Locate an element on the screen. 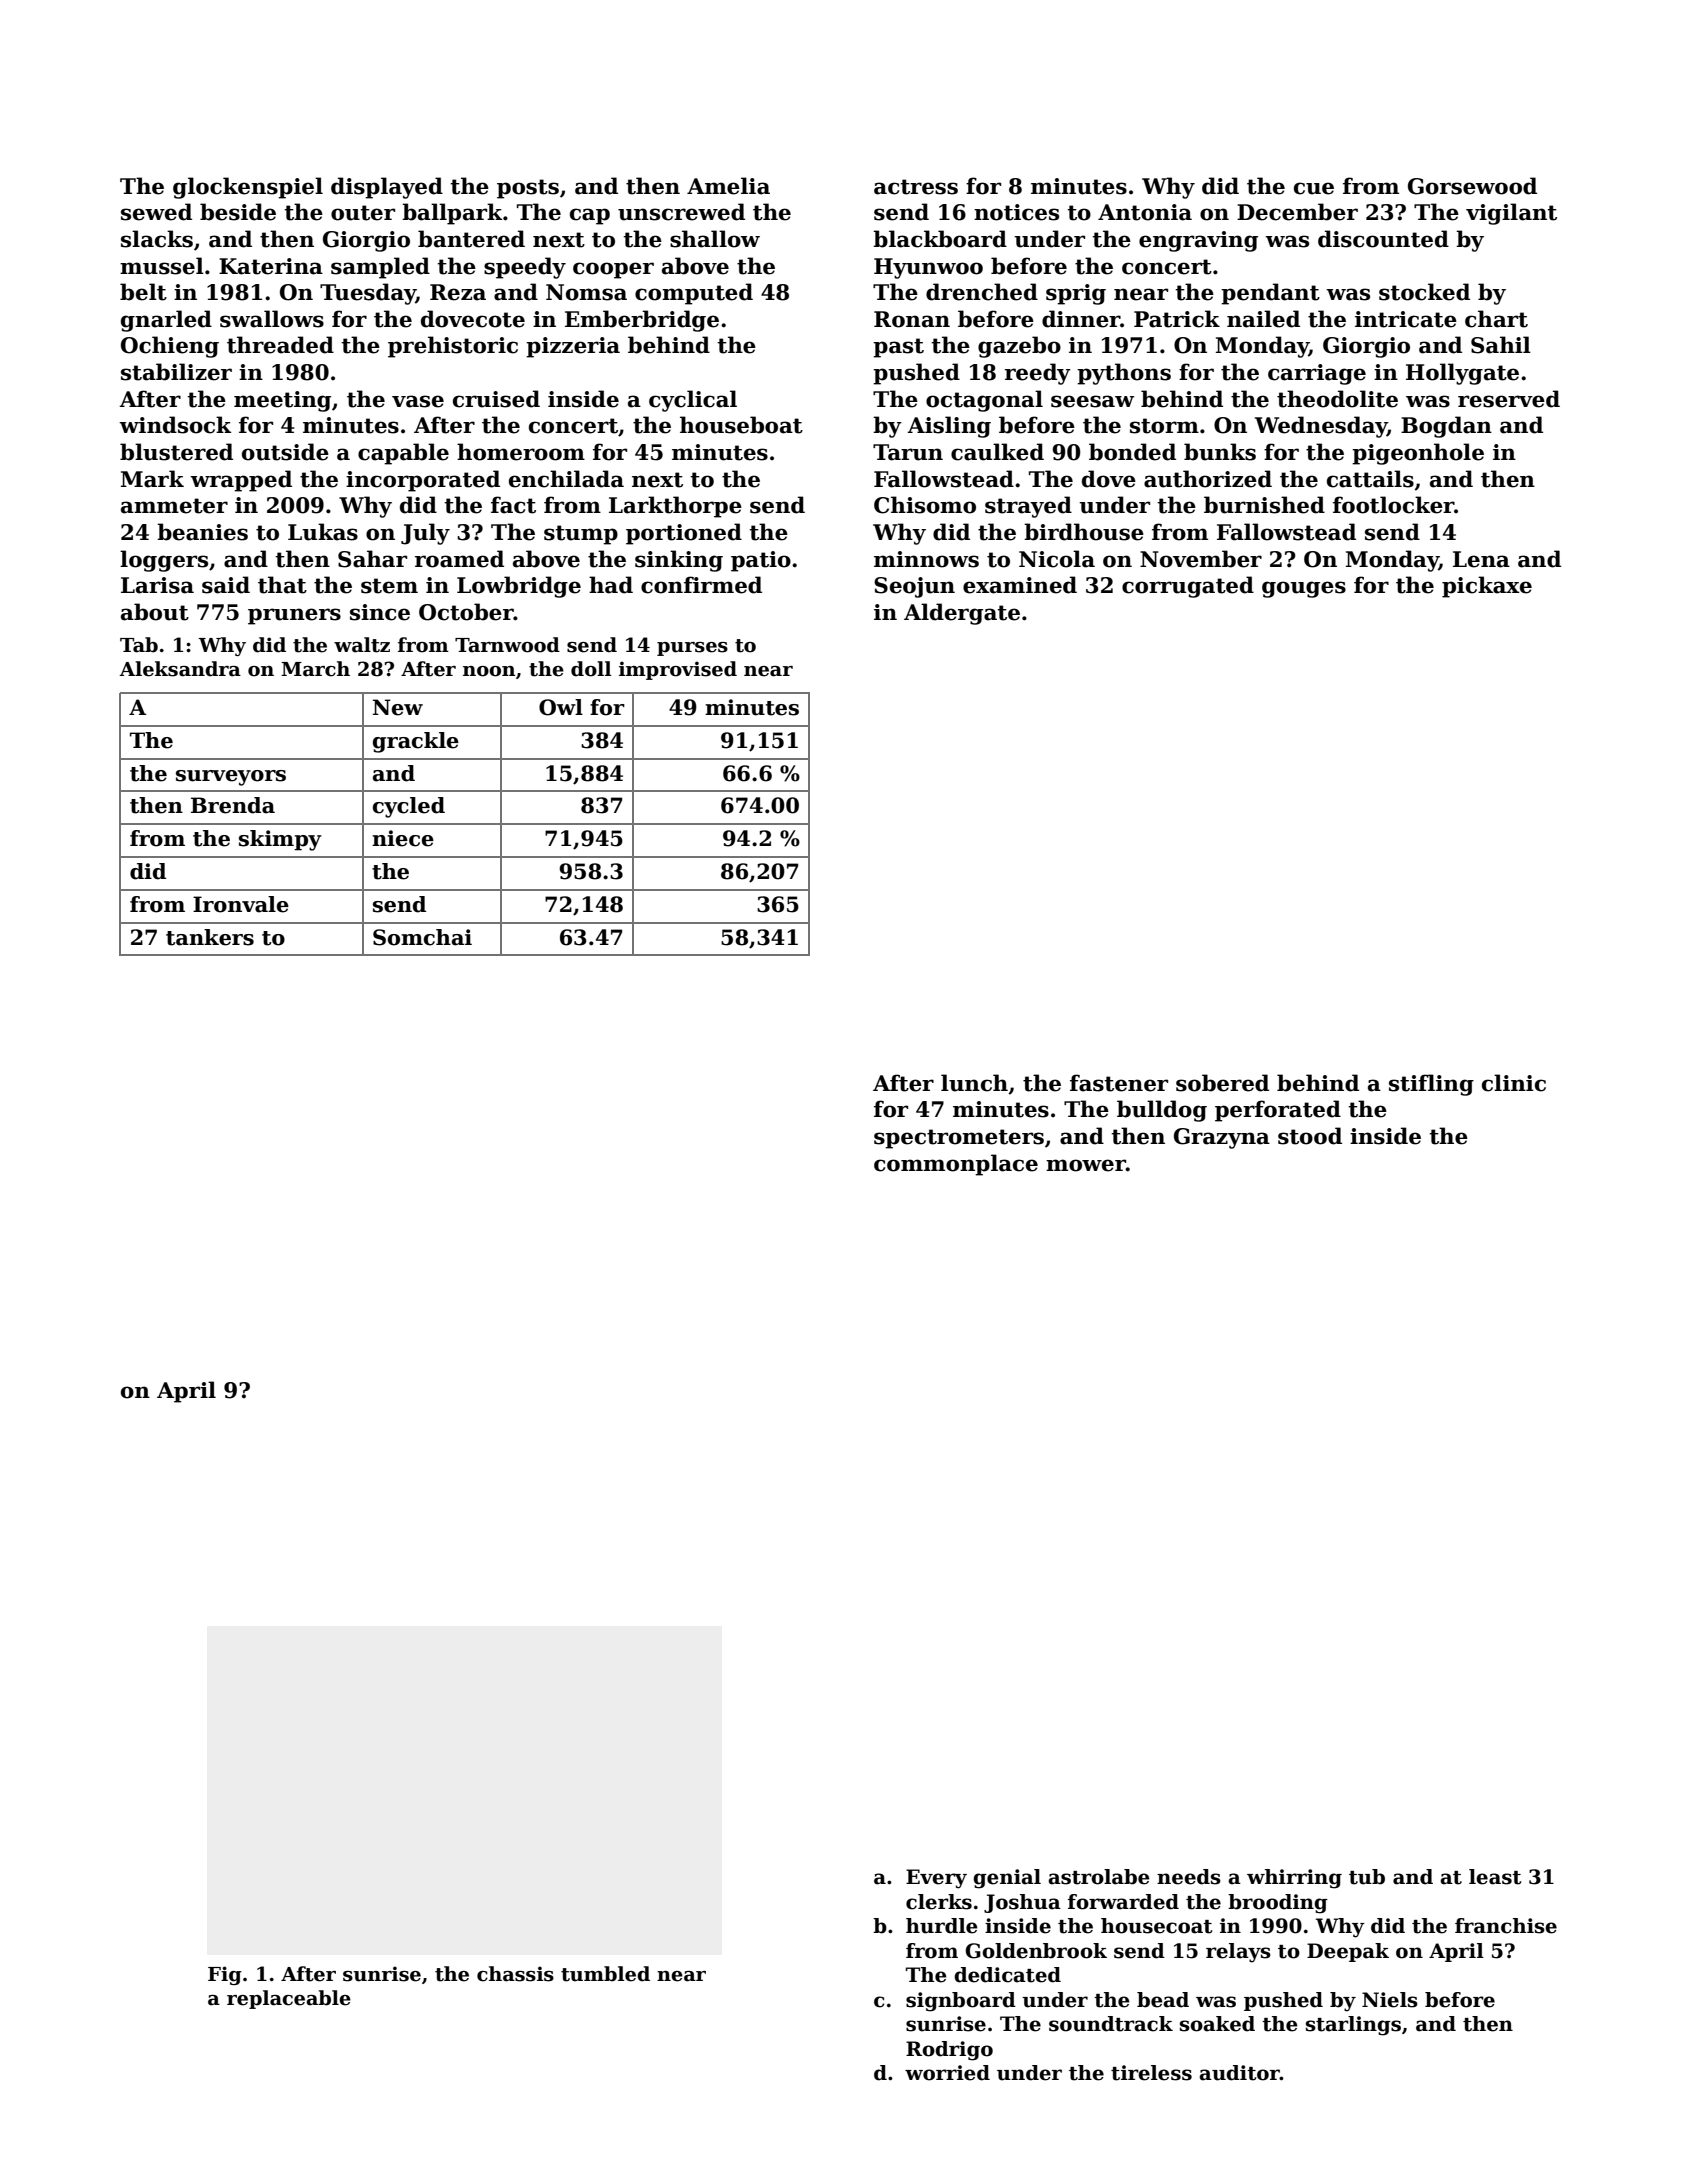 This screenshot has width=1683, height=2178. March is located at coordinates (315, 669).
